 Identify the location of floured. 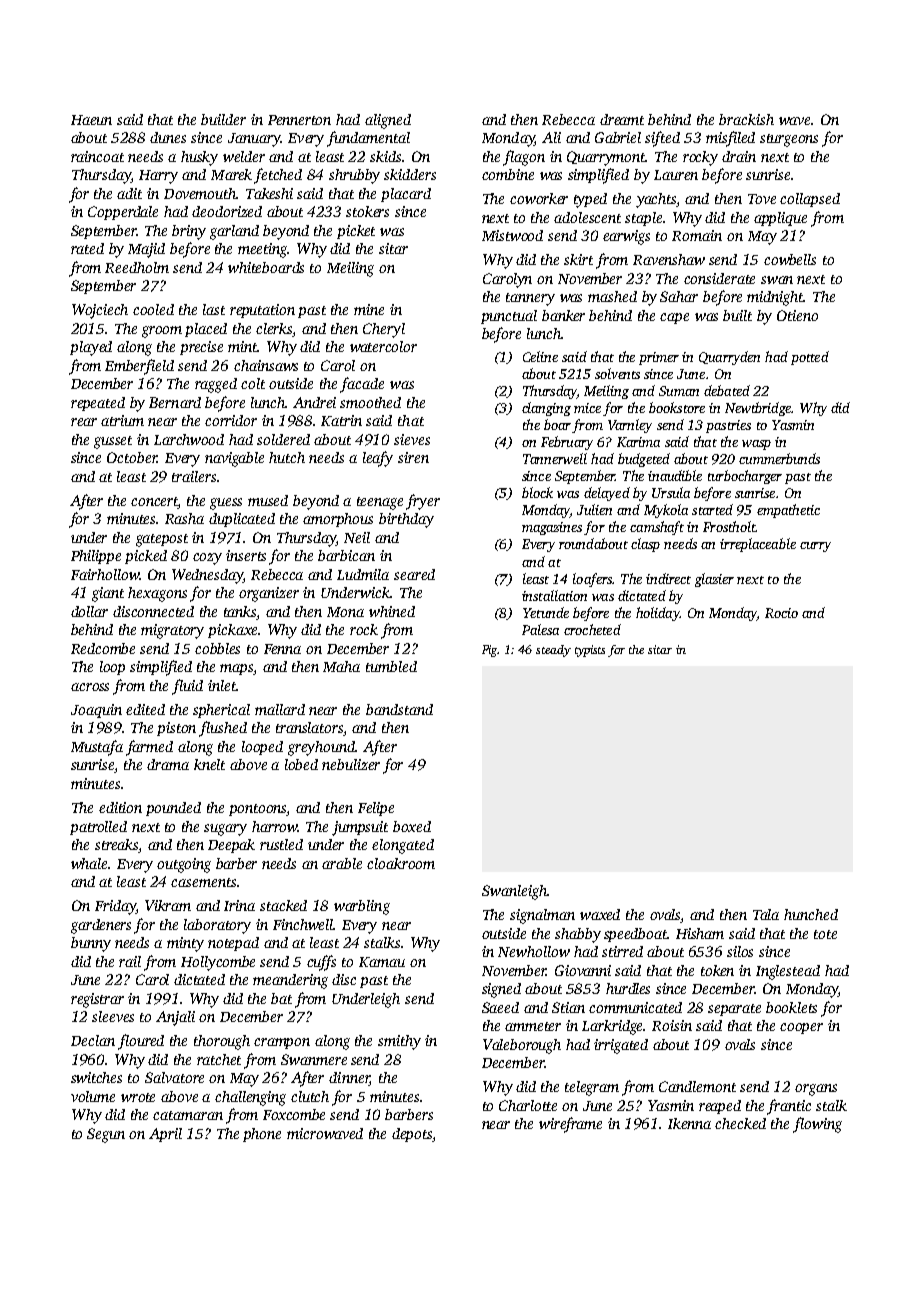
(141, 1042).
